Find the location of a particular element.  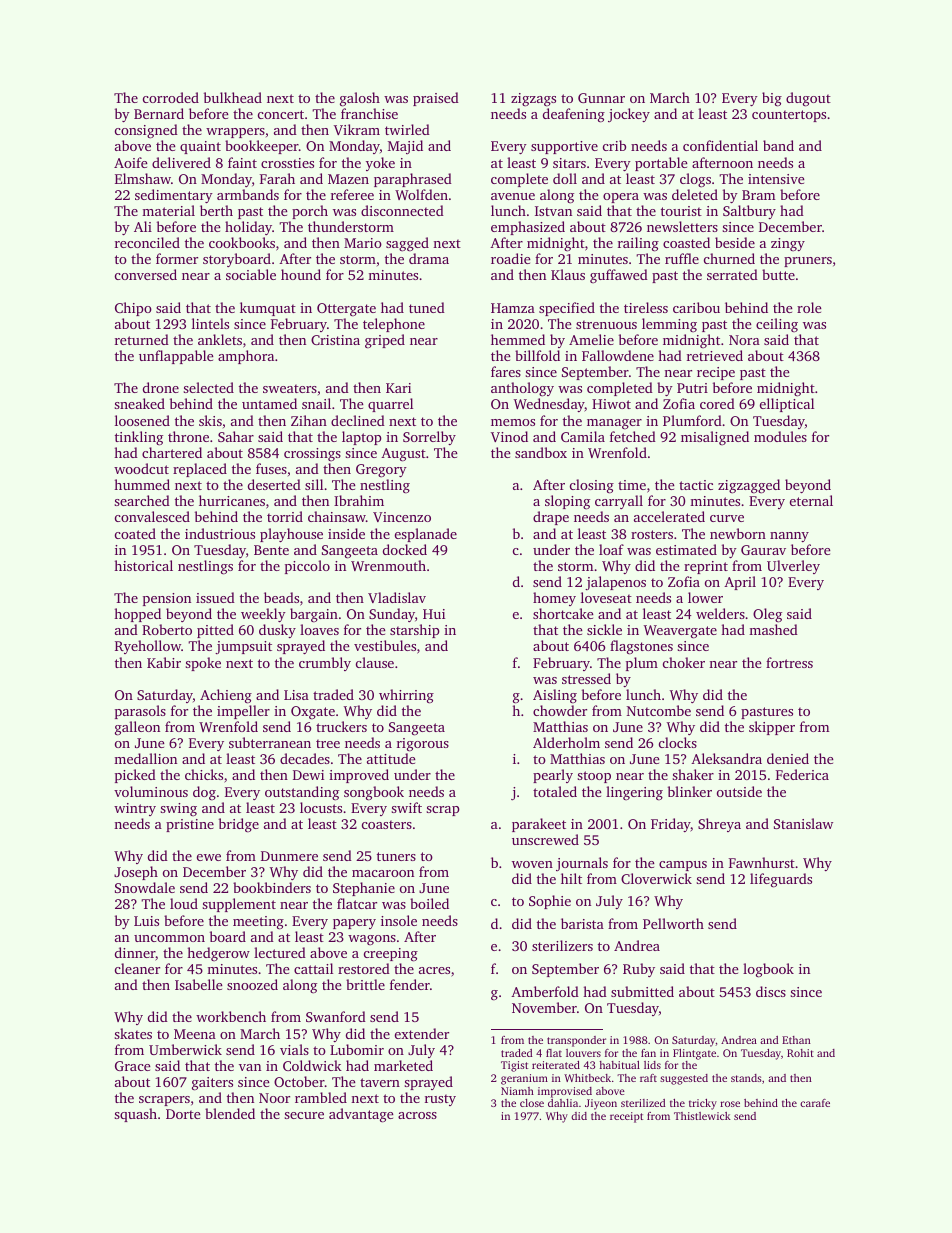

roadie is located at coordinates (511, 258).
